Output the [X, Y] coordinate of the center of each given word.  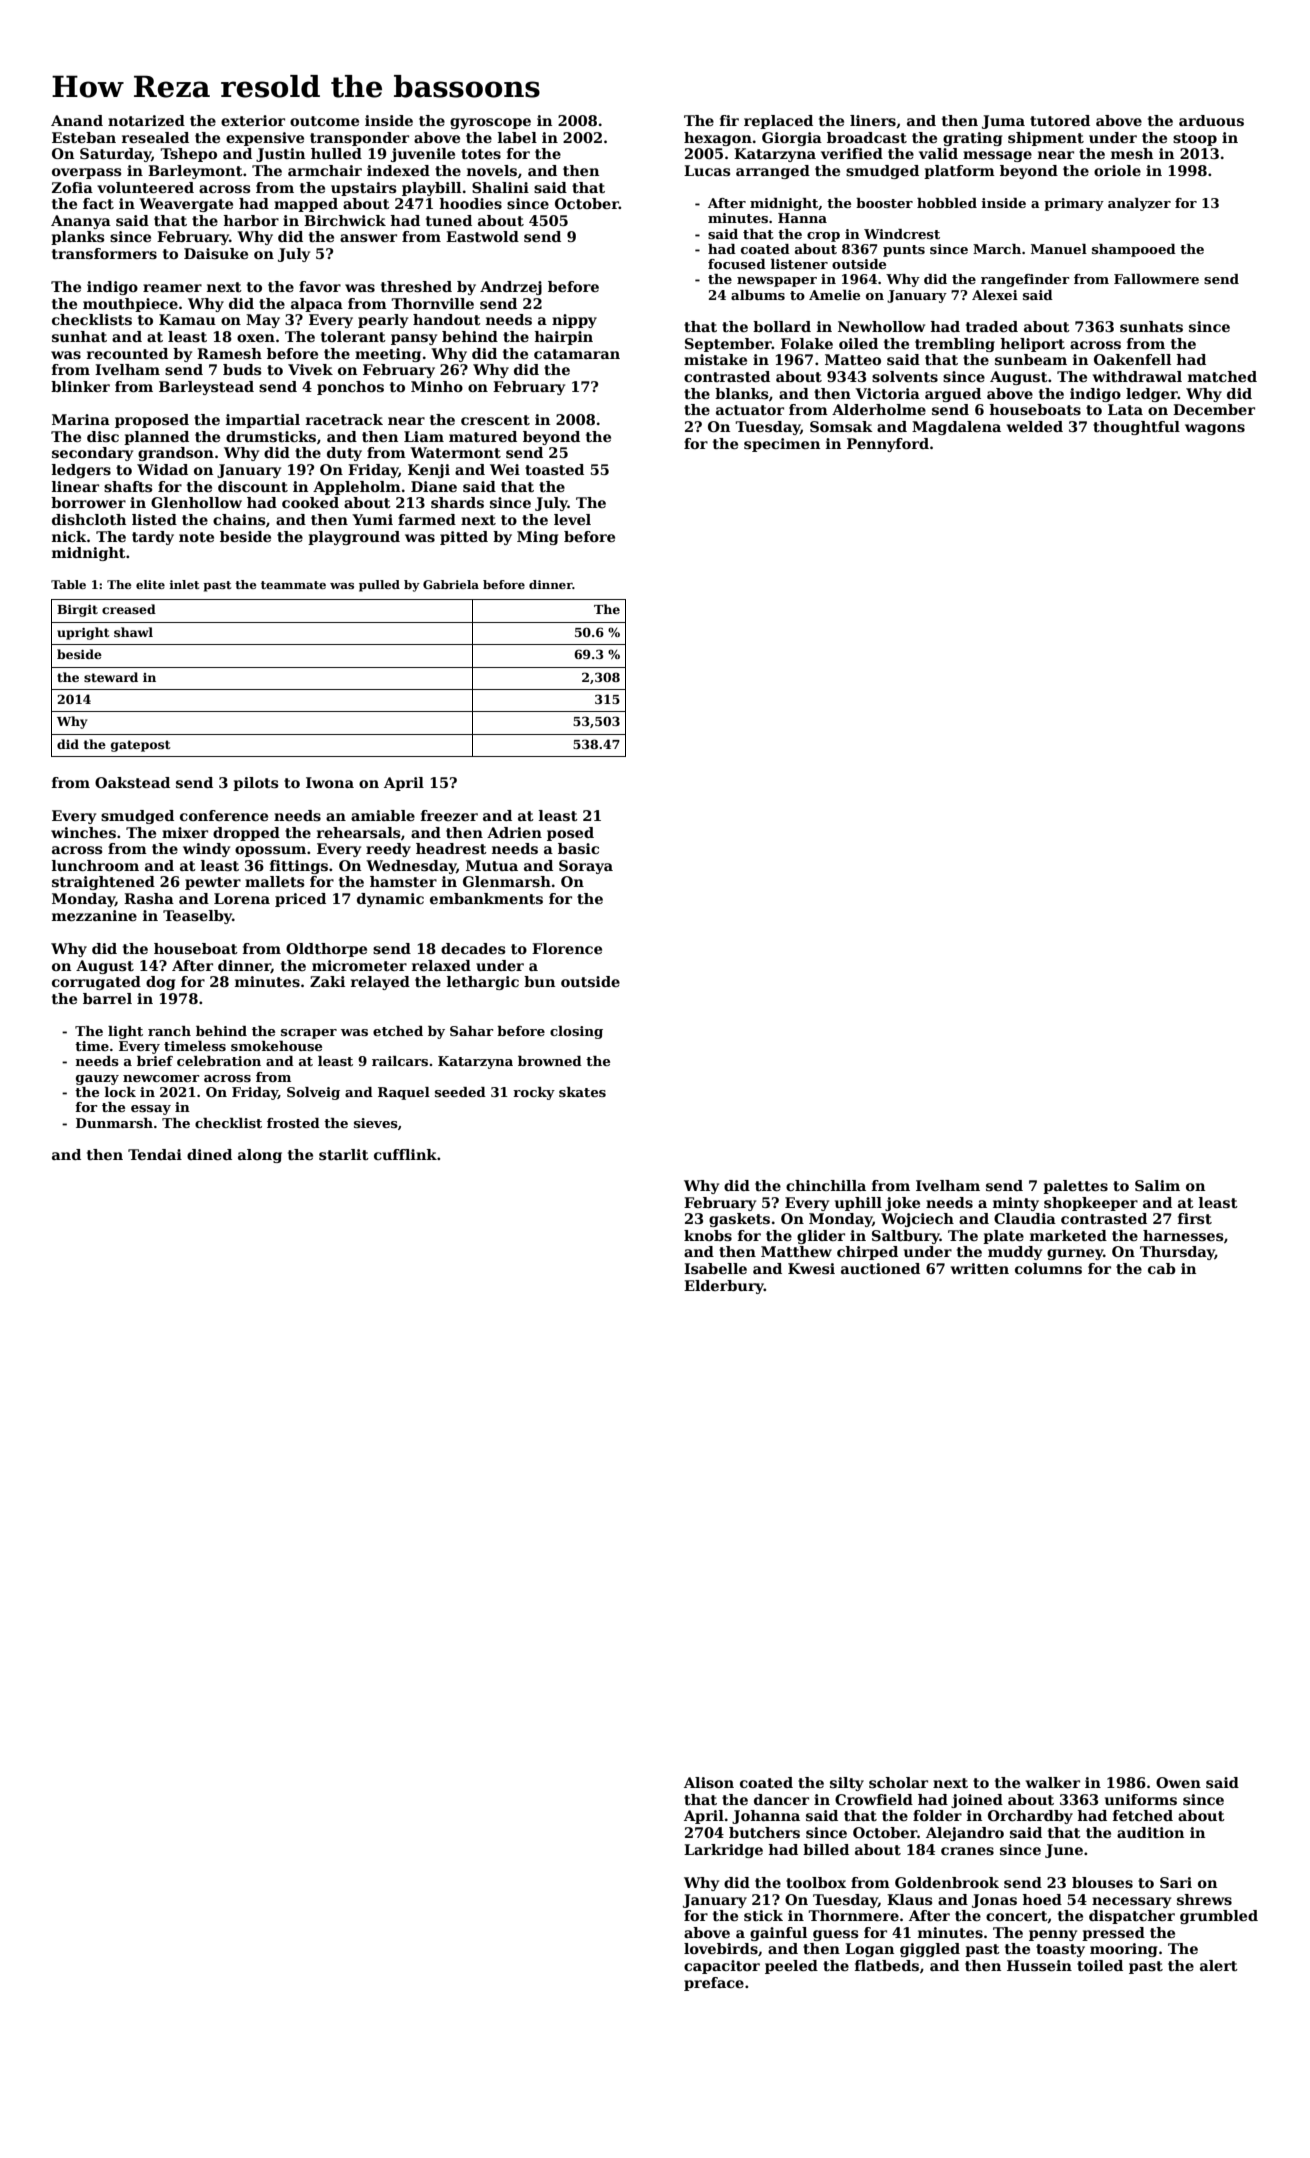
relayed [380, 983]
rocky [534, 1093]
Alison [709, 1782]
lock [120, 1092]
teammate [293, 585]
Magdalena [956, 428]
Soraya [586, 867]
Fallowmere [1156, 279]
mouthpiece [130, 305]
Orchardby [1030, 1817]
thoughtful [1136, 428]
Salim [1157, 1185]
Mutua [492, 865]
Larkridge [723, 1851]
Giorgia [792, 139]
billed [826, 1849]
